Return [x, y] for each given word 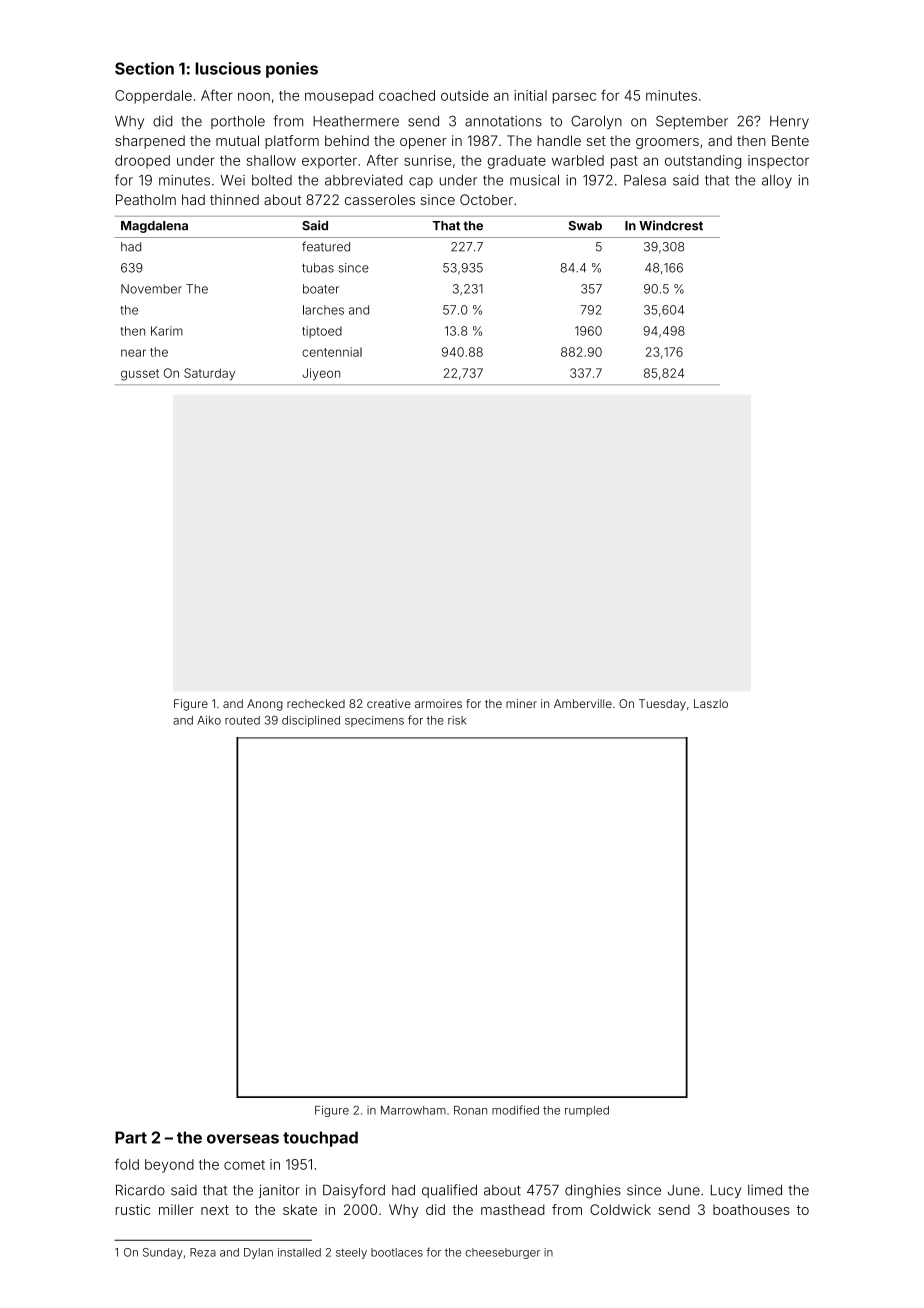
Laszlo [711, 703]
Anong [265, 705]
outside [465, 95]
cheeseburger [502, 1253]
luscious [228, 68]
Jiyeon [321, 374]
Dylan [258, 1253]
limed [765, 1190]
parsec [574, 98]
